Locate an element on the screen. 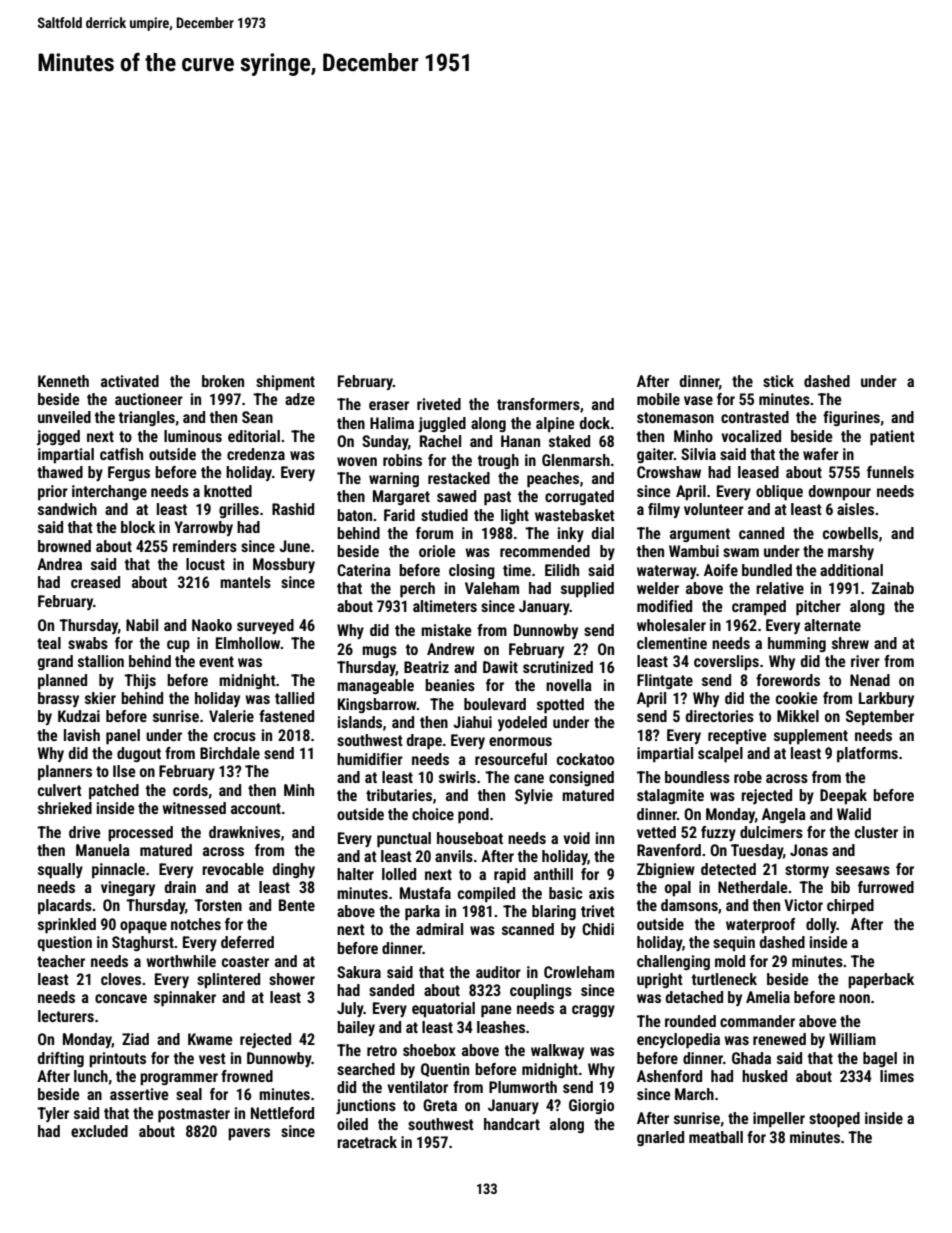  excluded is located at coordinates (99, 1131).
